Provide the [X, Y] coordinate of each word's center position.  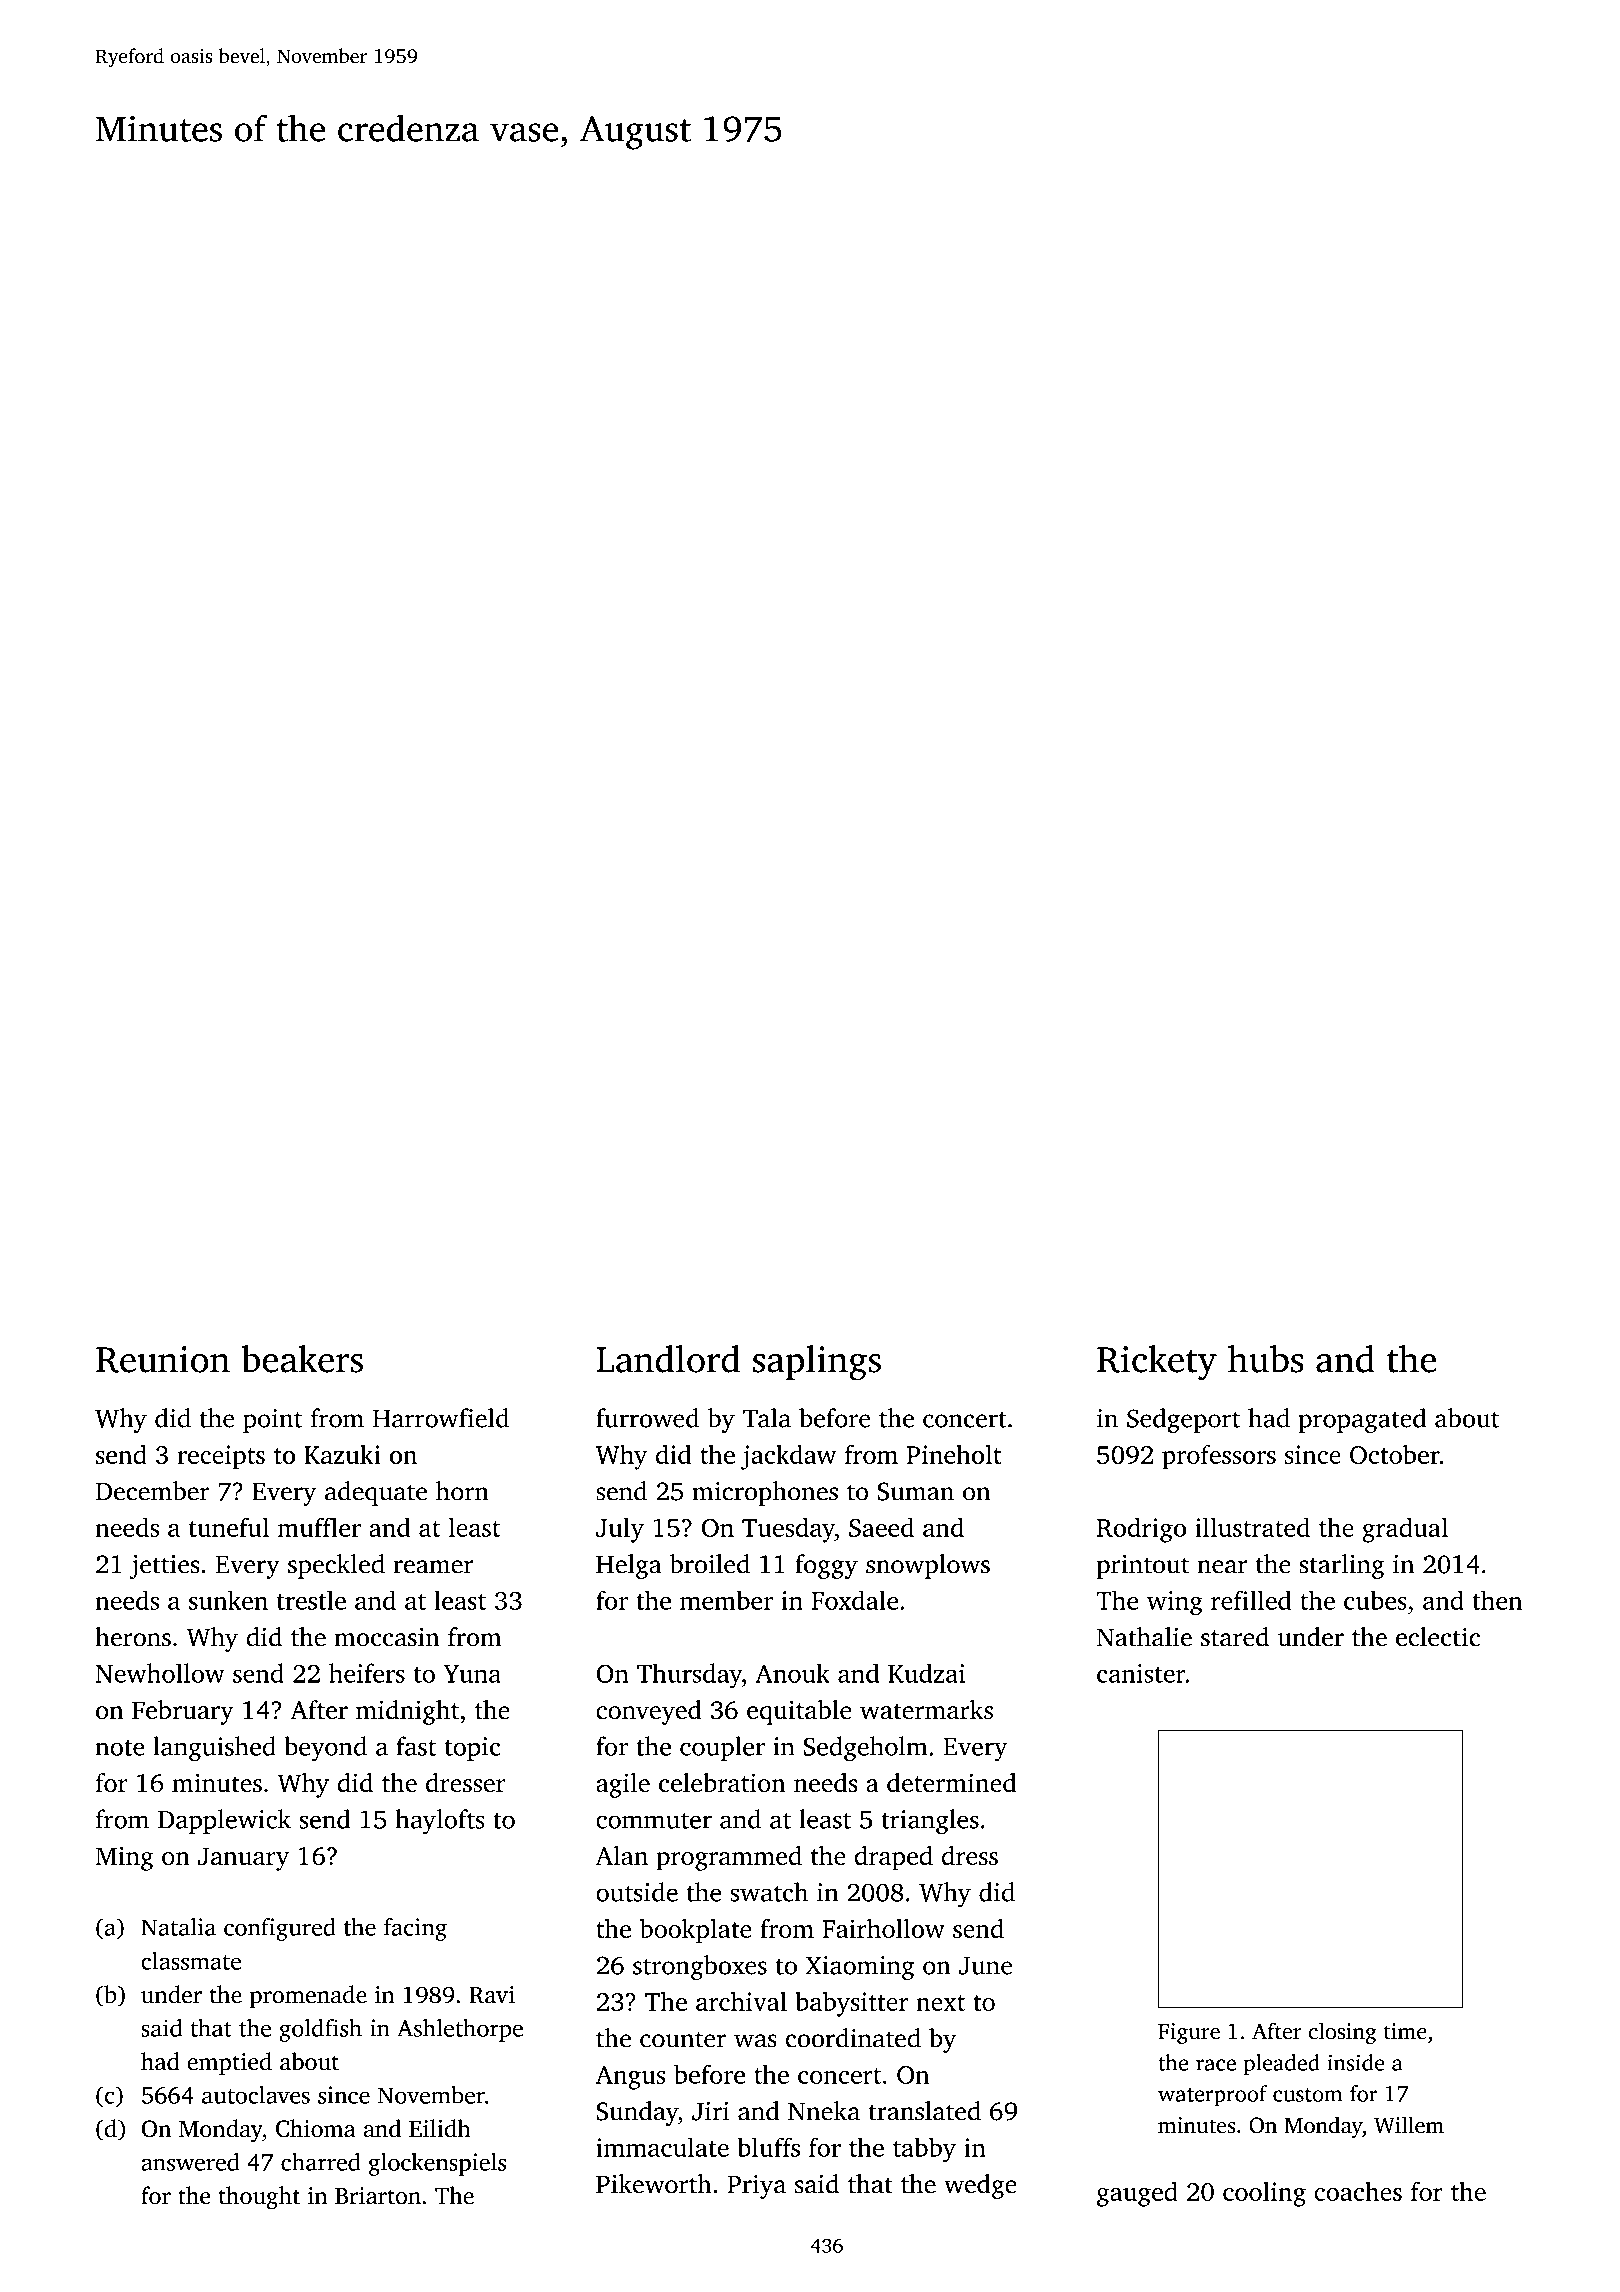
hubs [1266, 1359]
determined [951, 1782]
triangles [930, 1822]
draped [893, 1858]
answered [190, 2162]
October [1395, 1454]
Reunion [163, 1359]
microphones [765, 1493]
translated [924, 2111]
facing [415, 1929]
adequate [376, 1493]
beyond [325, 1749]
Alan [622, 1855]
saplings [817, 1363]
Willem [1409, 2125]
